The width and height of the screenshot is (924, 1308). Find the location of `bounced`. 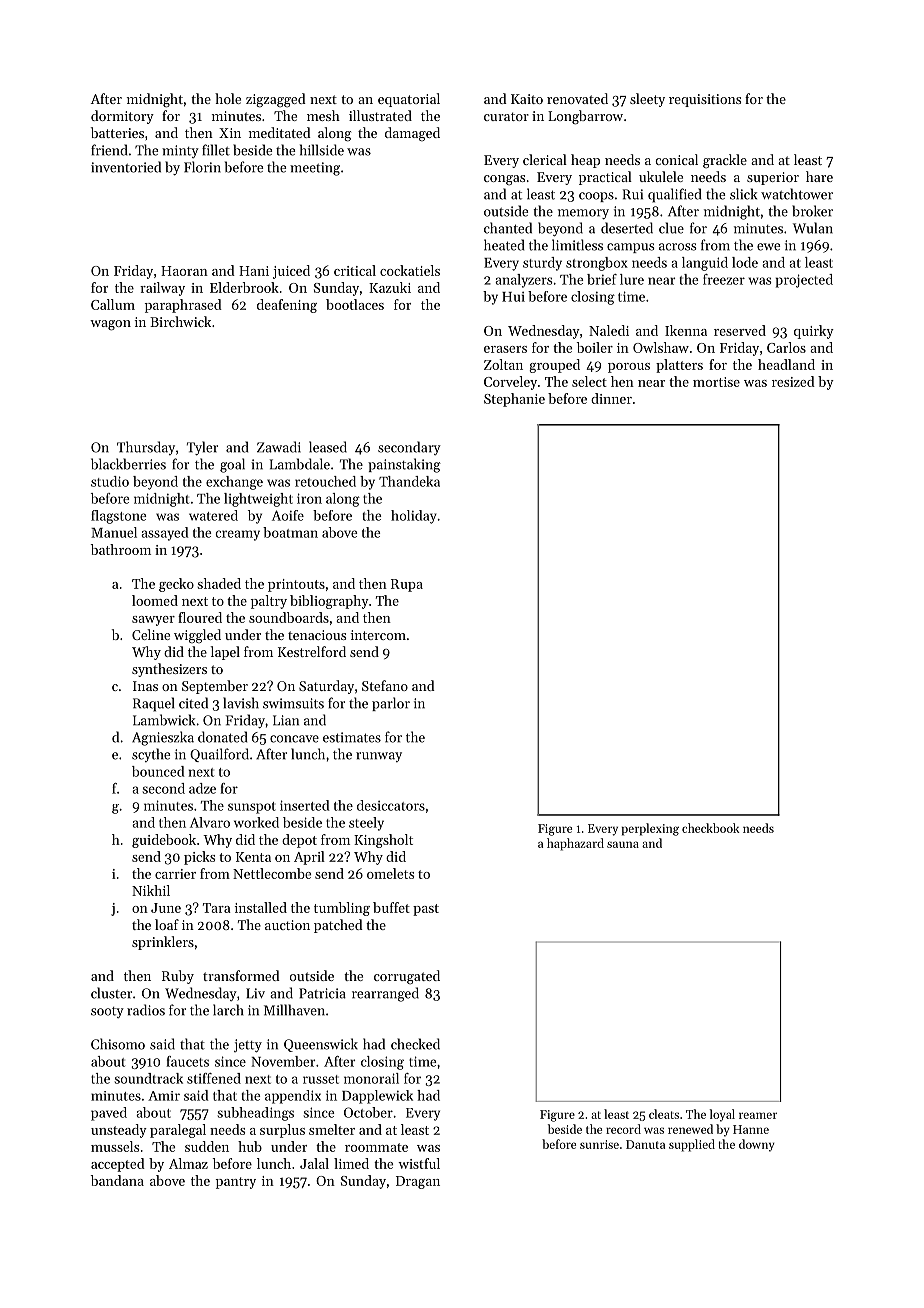

bounced is located at coordinates (158, 771).
